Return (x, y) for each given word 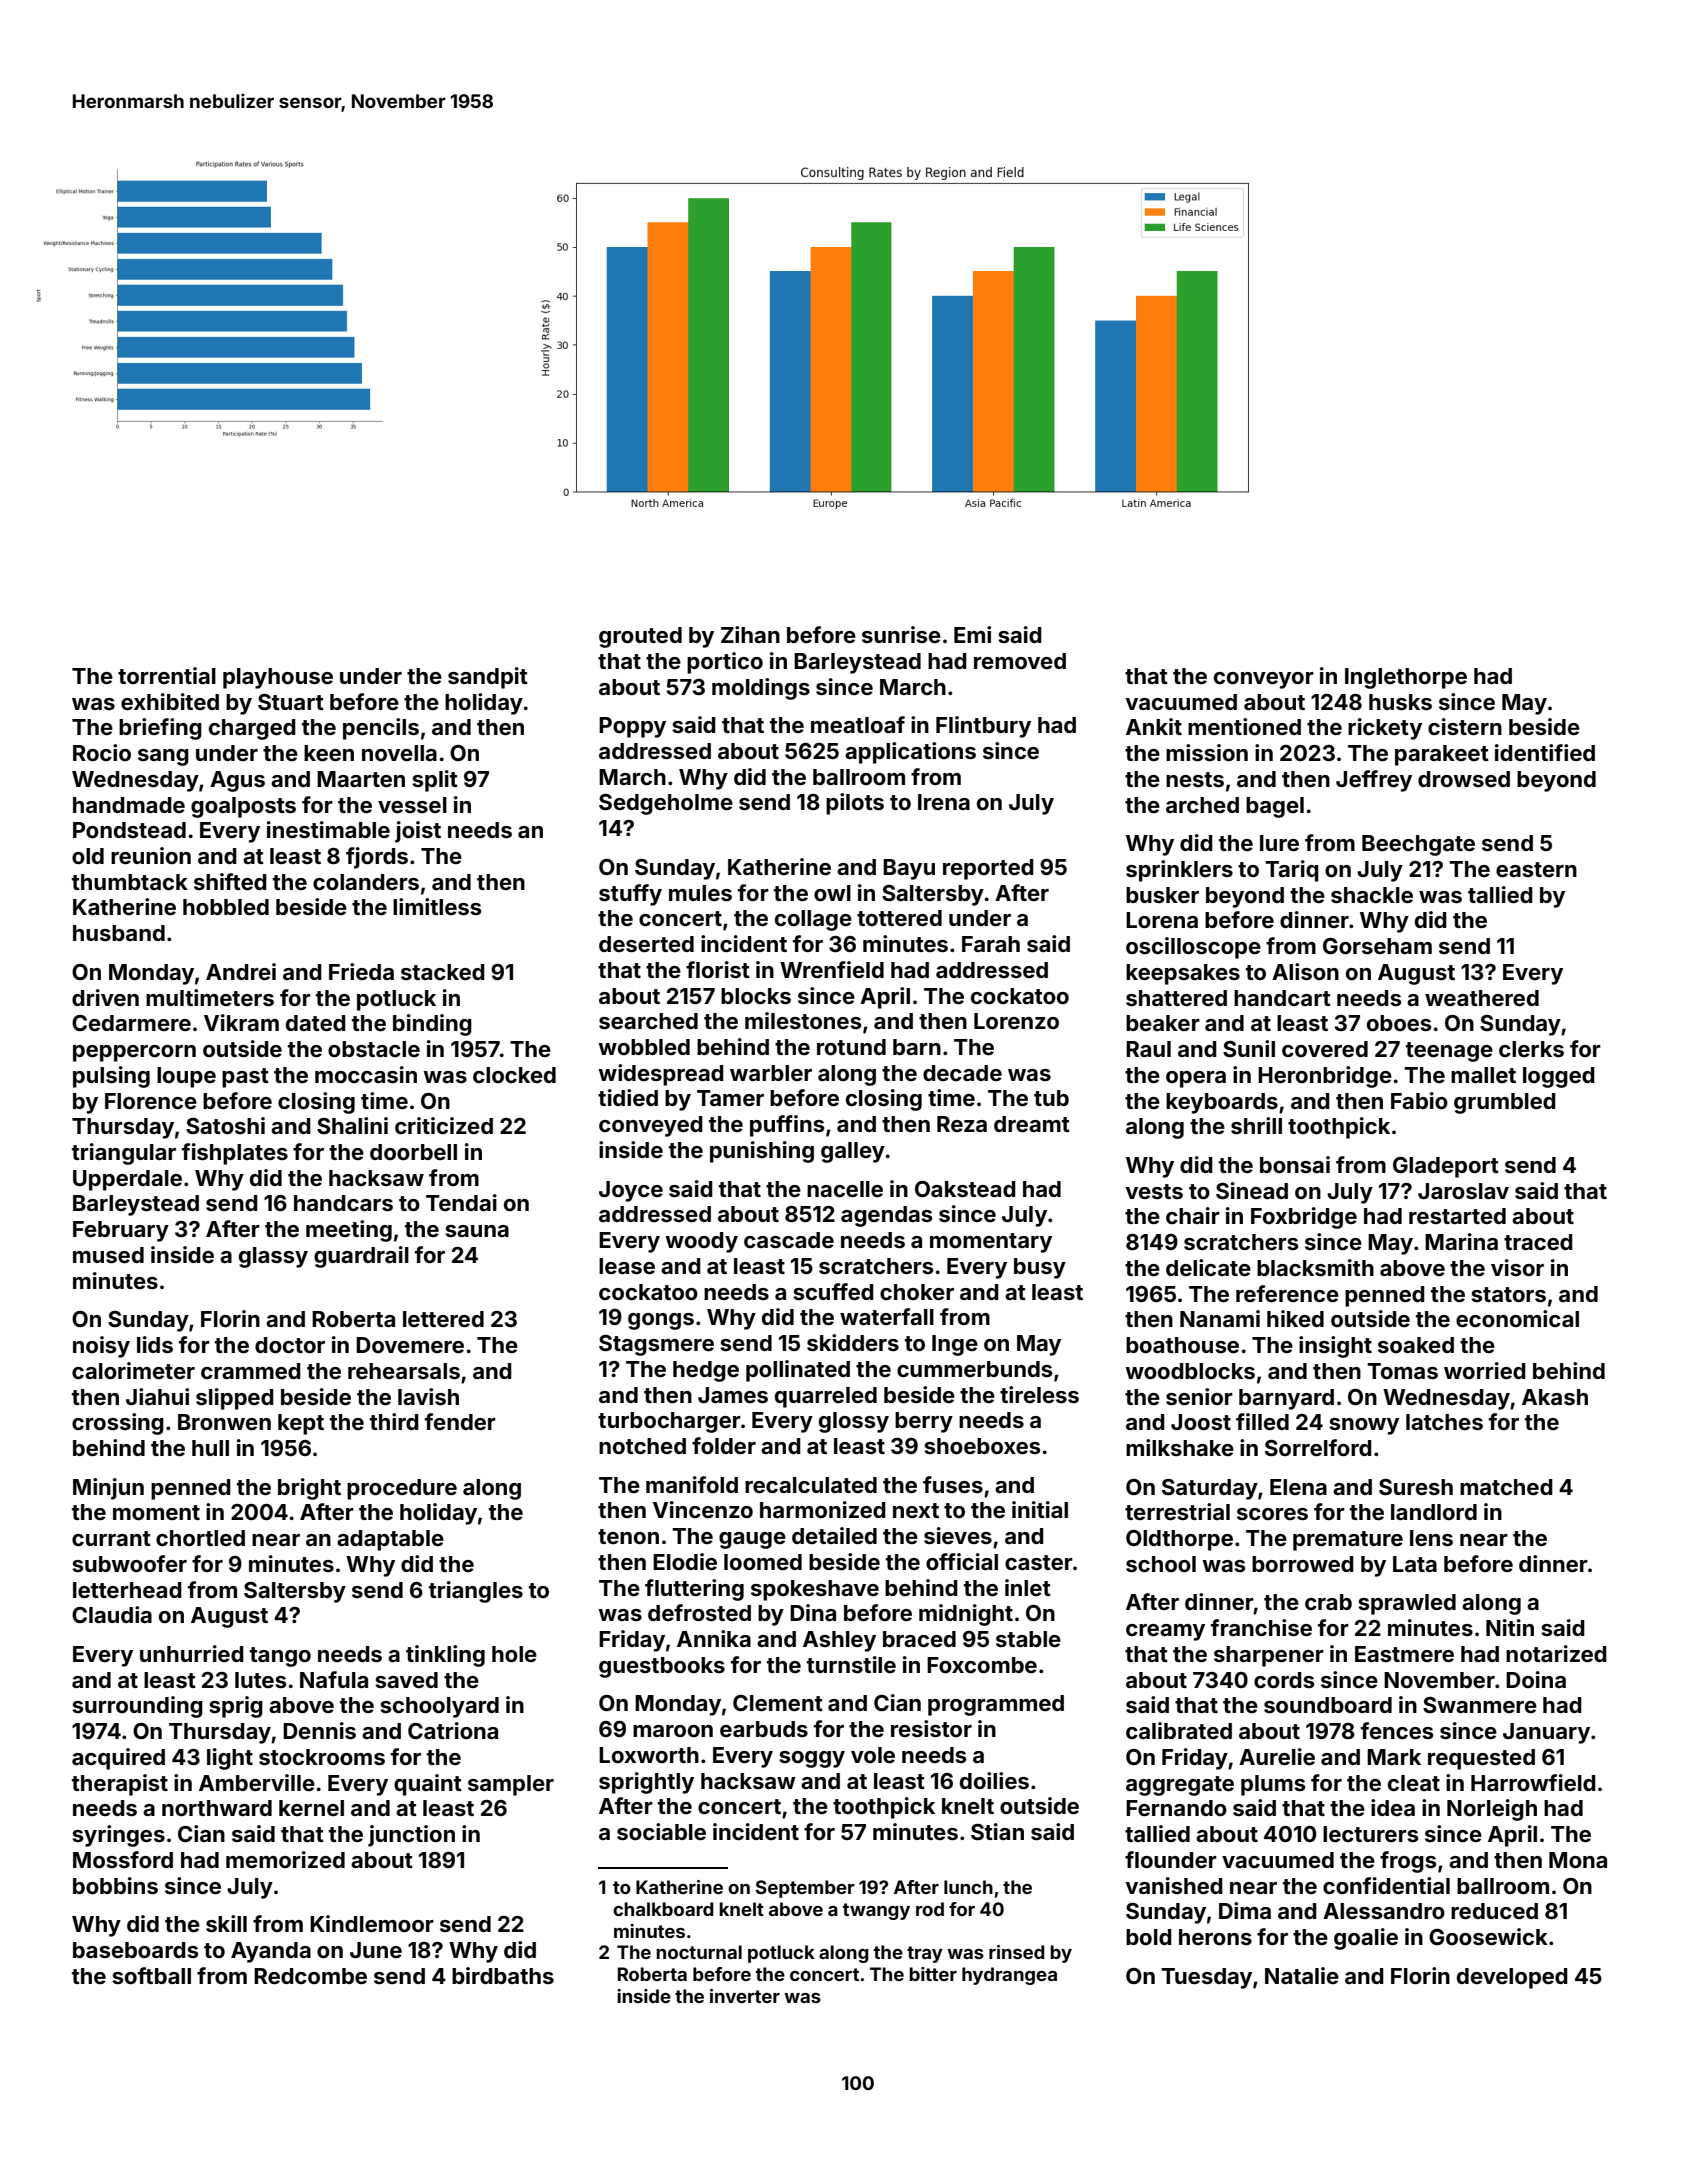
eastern (1536, 869)
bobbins (115, 1885)
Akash (1555, 1397)
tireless (1039, 1394)
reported (988, 869)
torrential (167, 675)
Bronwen (224, 1422)
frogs (1408, 1862)
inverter (745, 1996)
